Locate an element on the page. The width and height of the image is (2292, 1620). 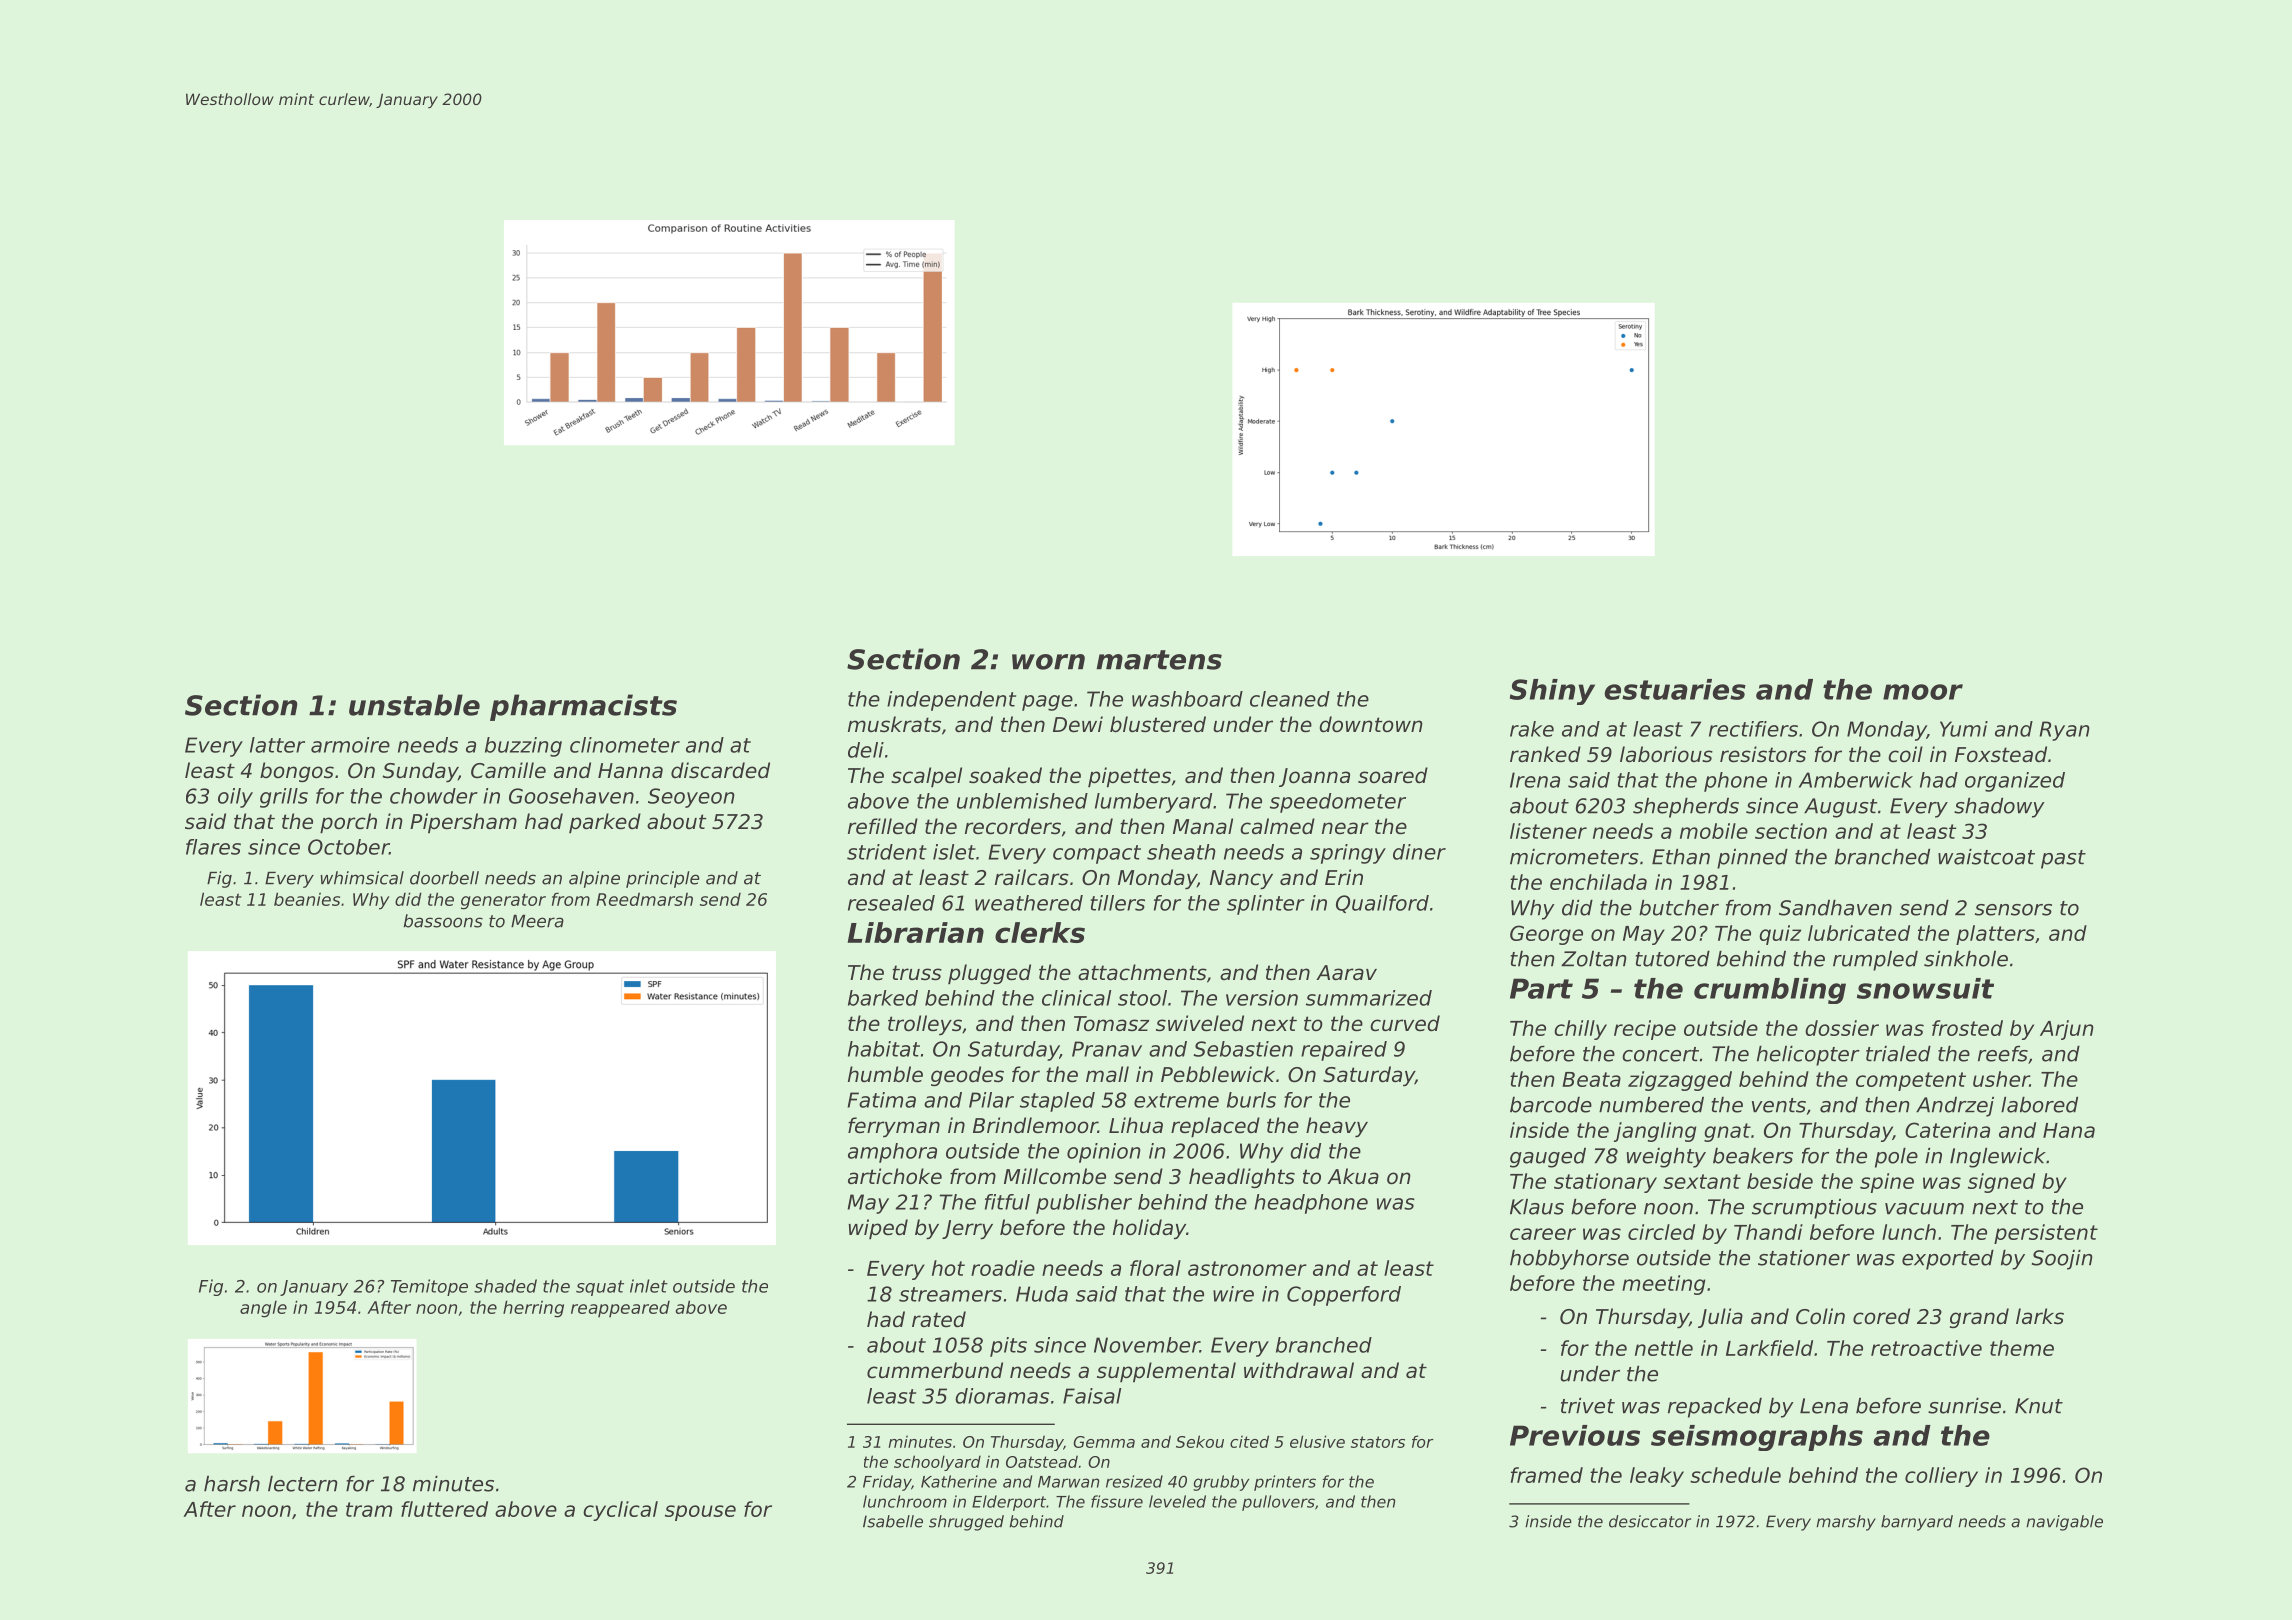
spouse is located at coordinates (700, 1513).
